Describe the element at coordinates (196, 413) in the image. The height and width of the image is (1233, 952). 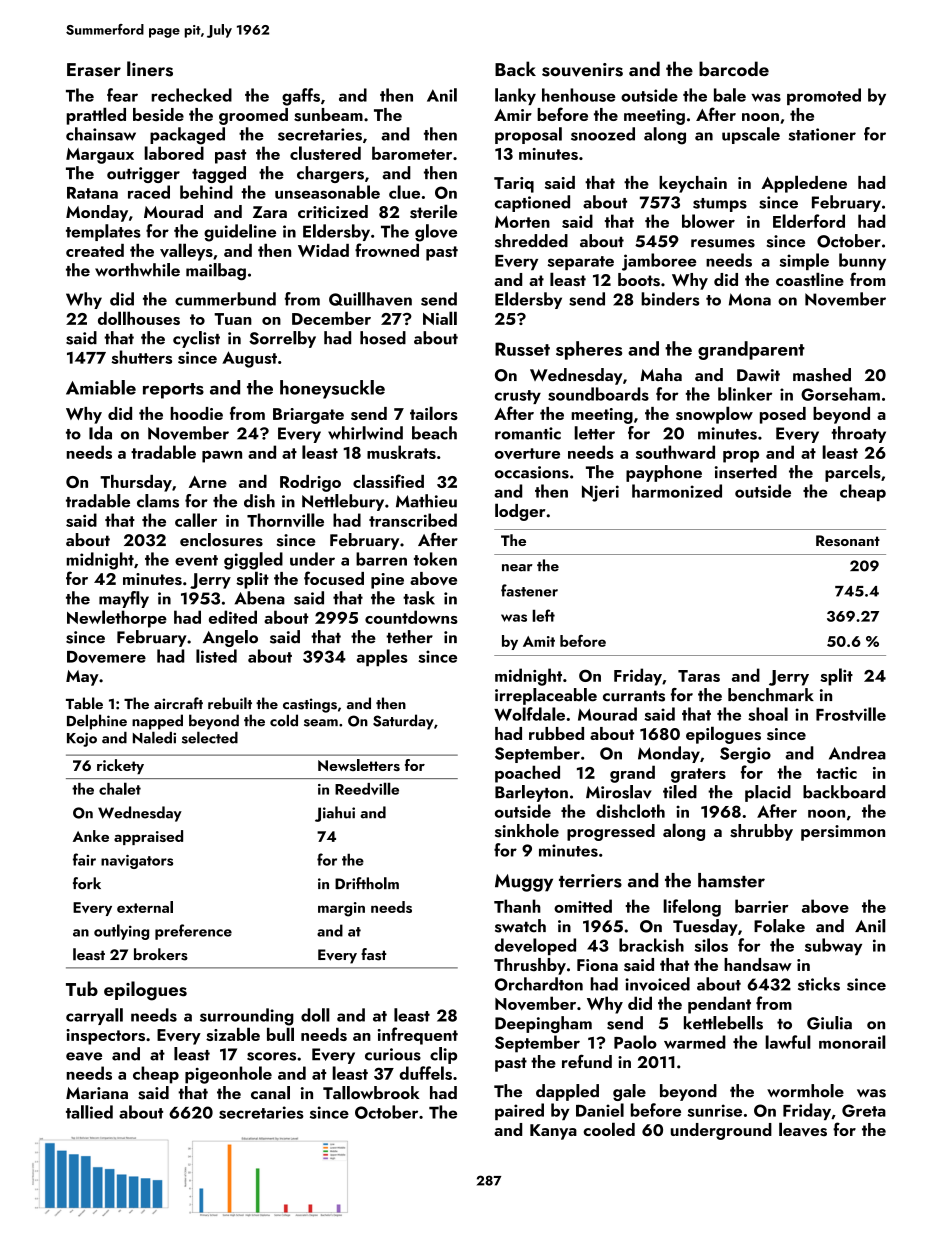
I see `hoodie` at that location.
